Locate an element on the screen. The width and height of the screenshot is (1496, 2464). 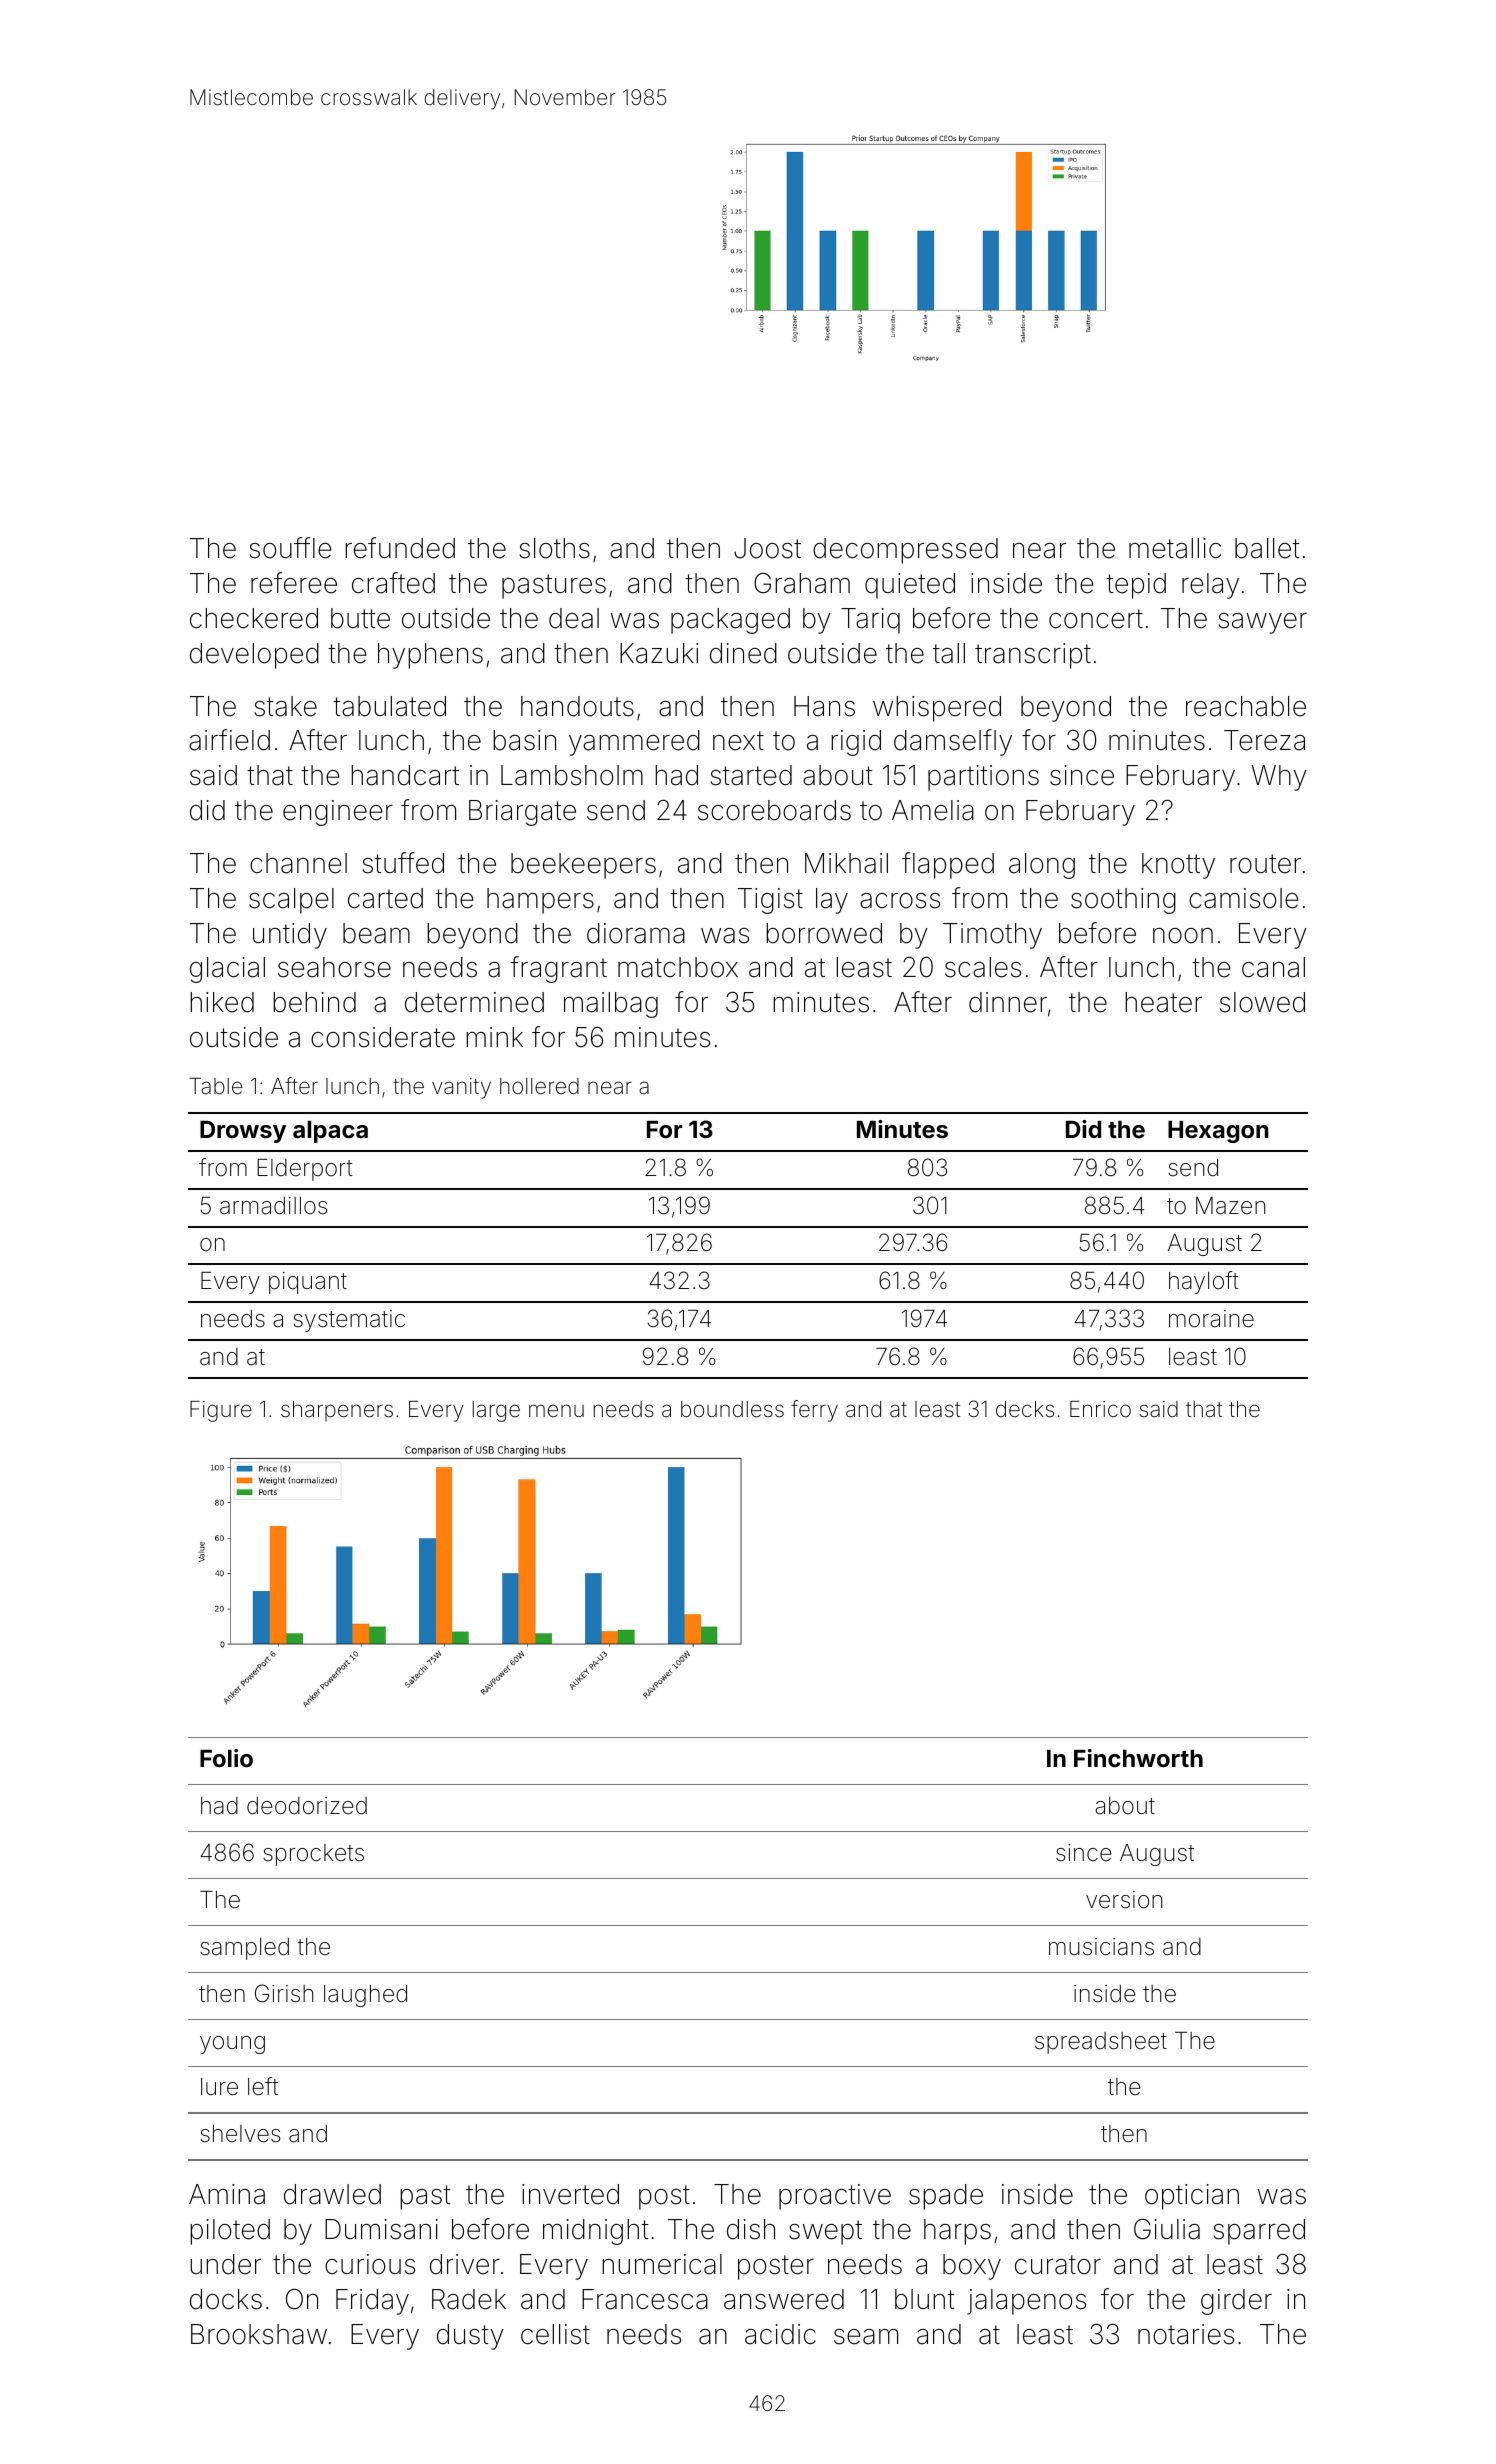
spreadsheet is located at coordinates (1101, 2043).
